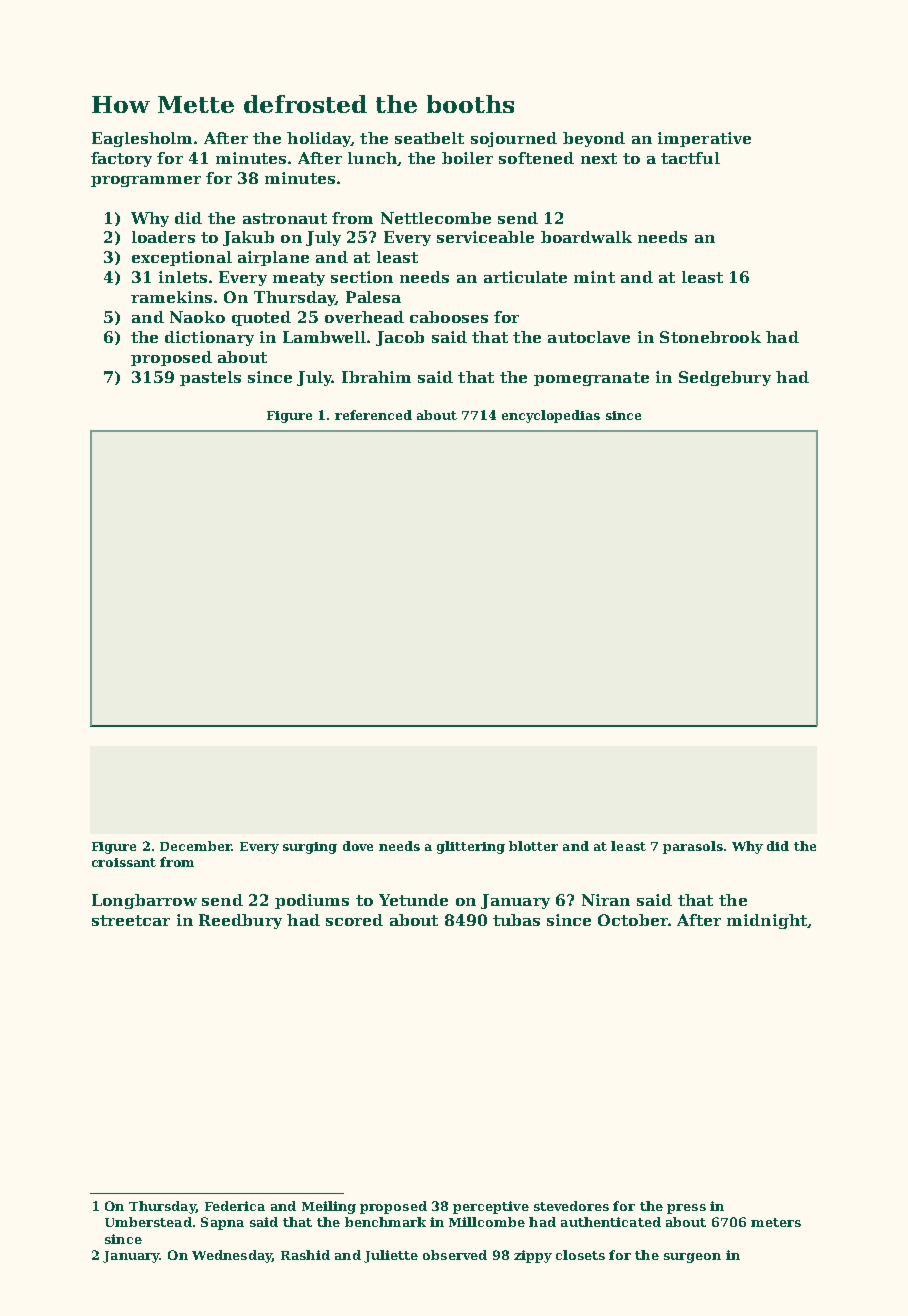  Describe the element at coordinates (163, 237) in the screenshot. I see `loaders` at that location.
